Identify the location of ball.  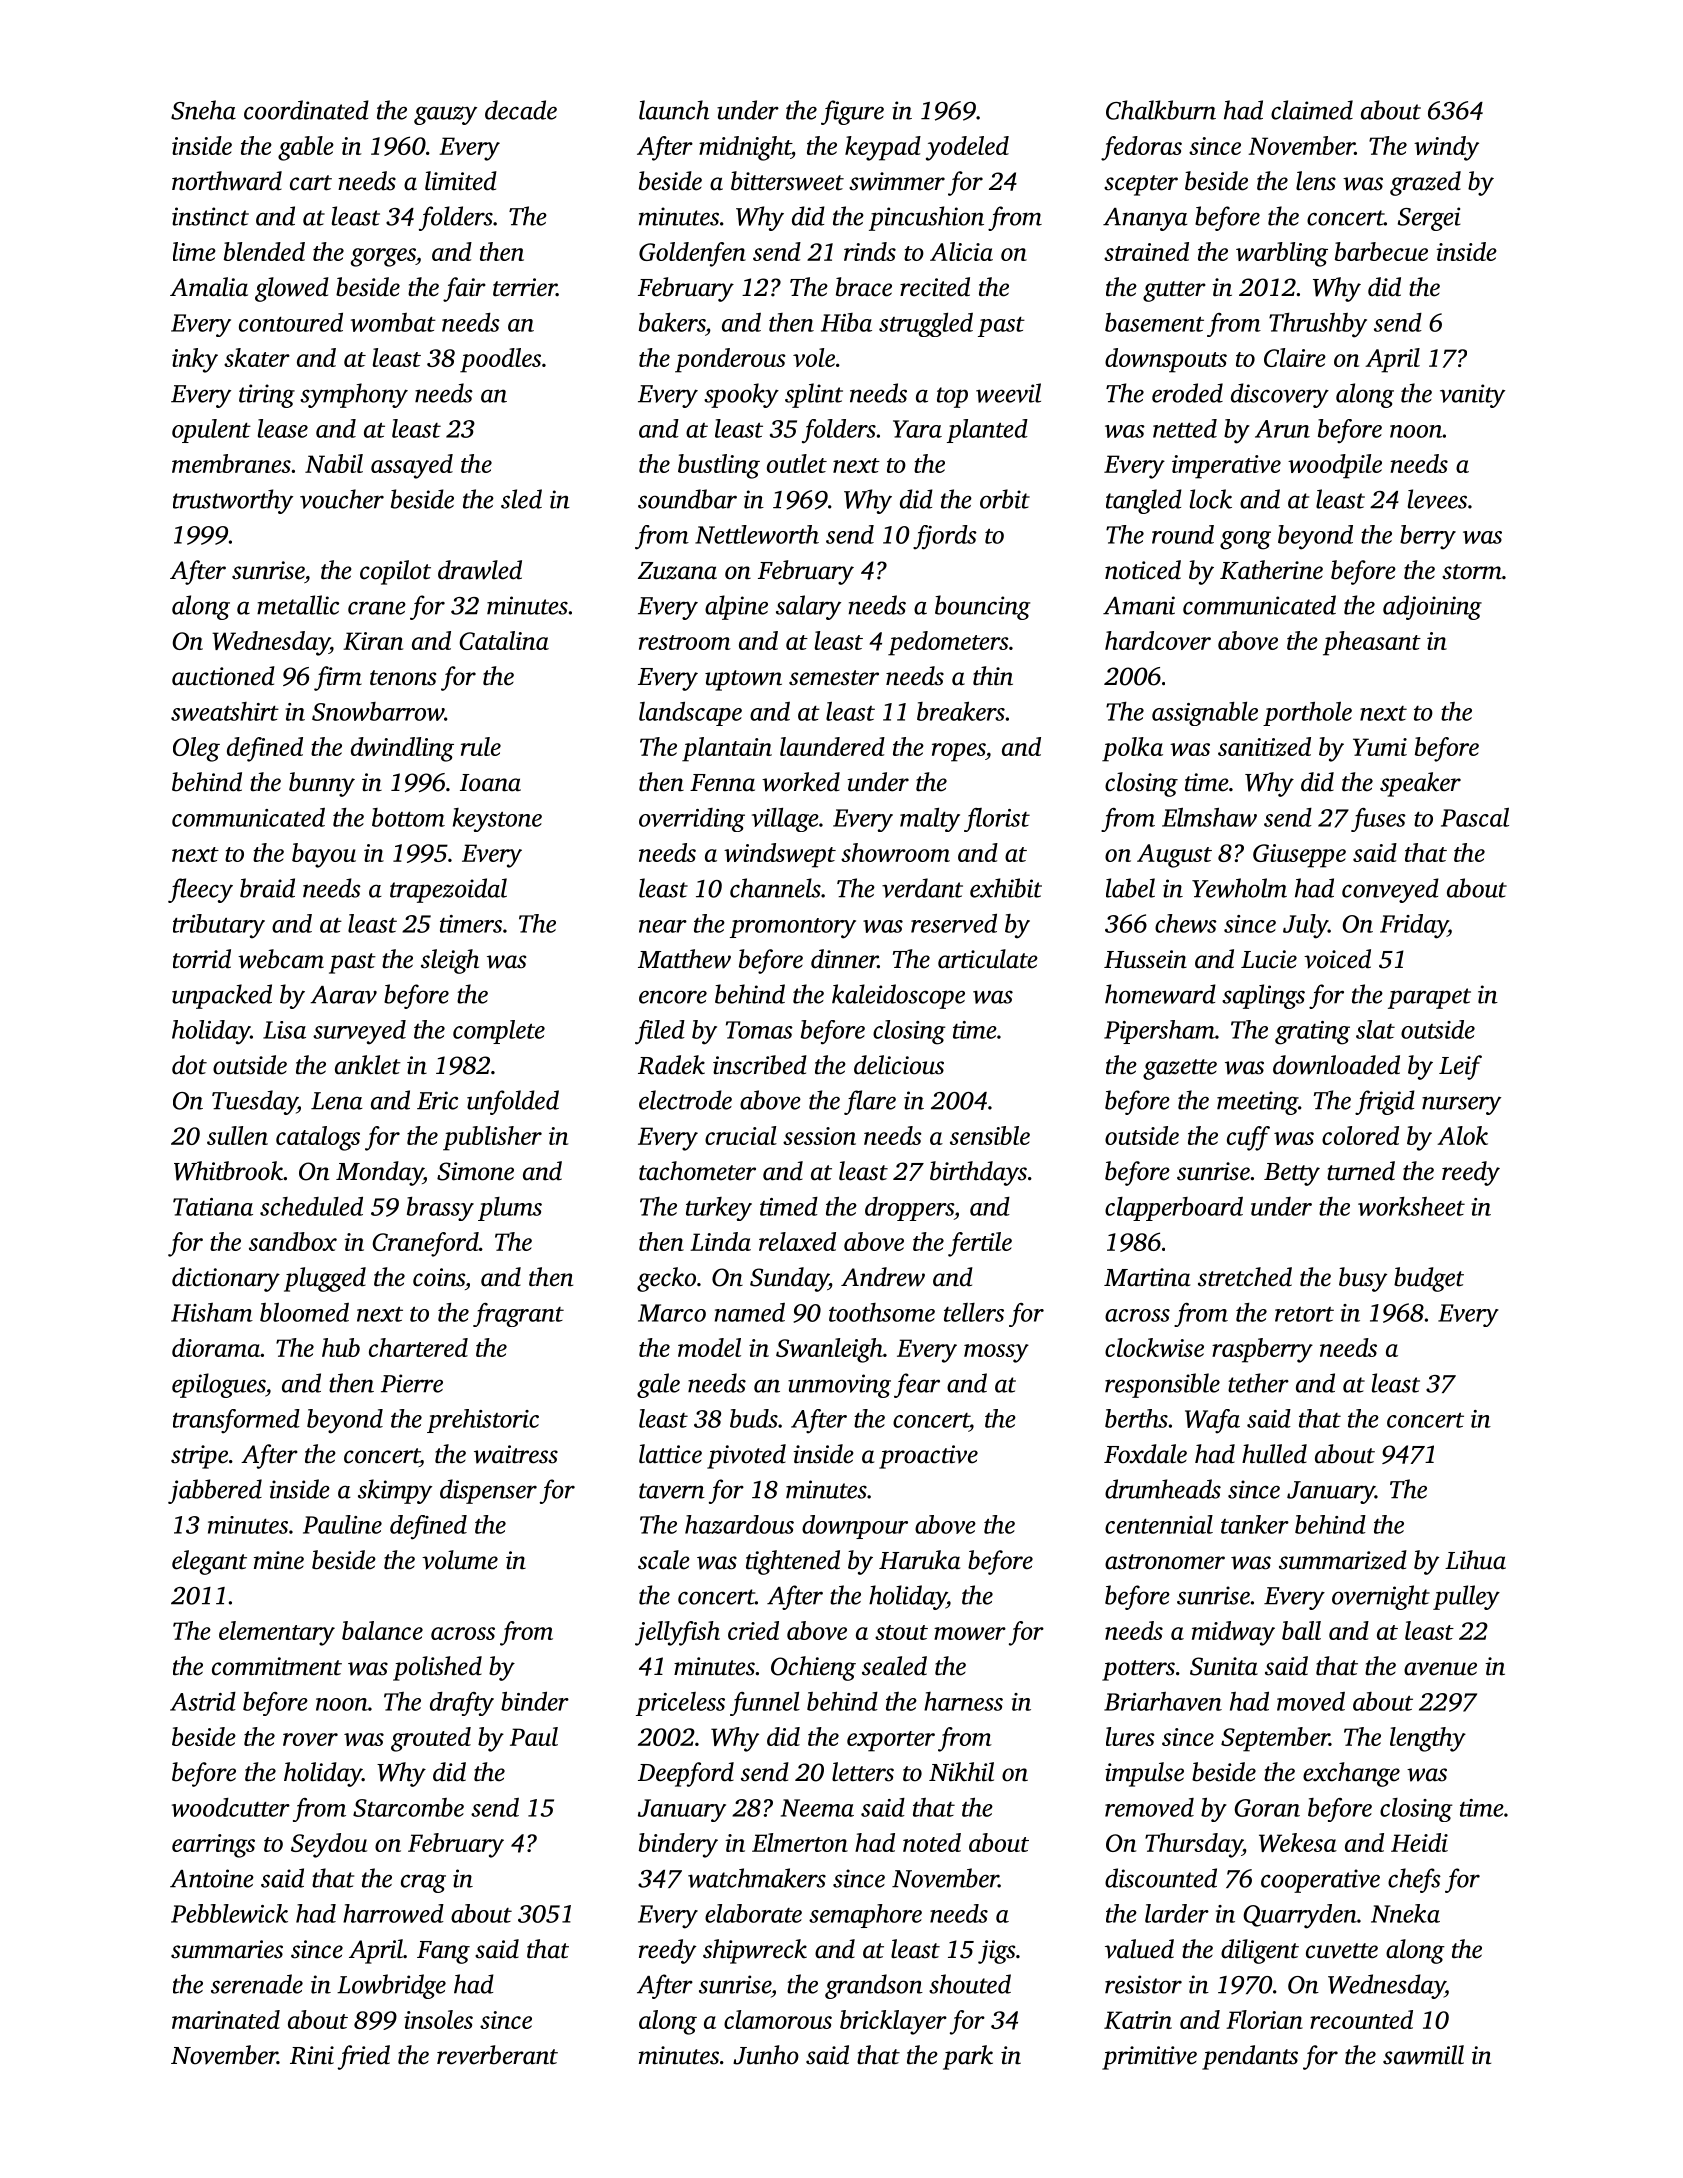
(1301, 1630).
